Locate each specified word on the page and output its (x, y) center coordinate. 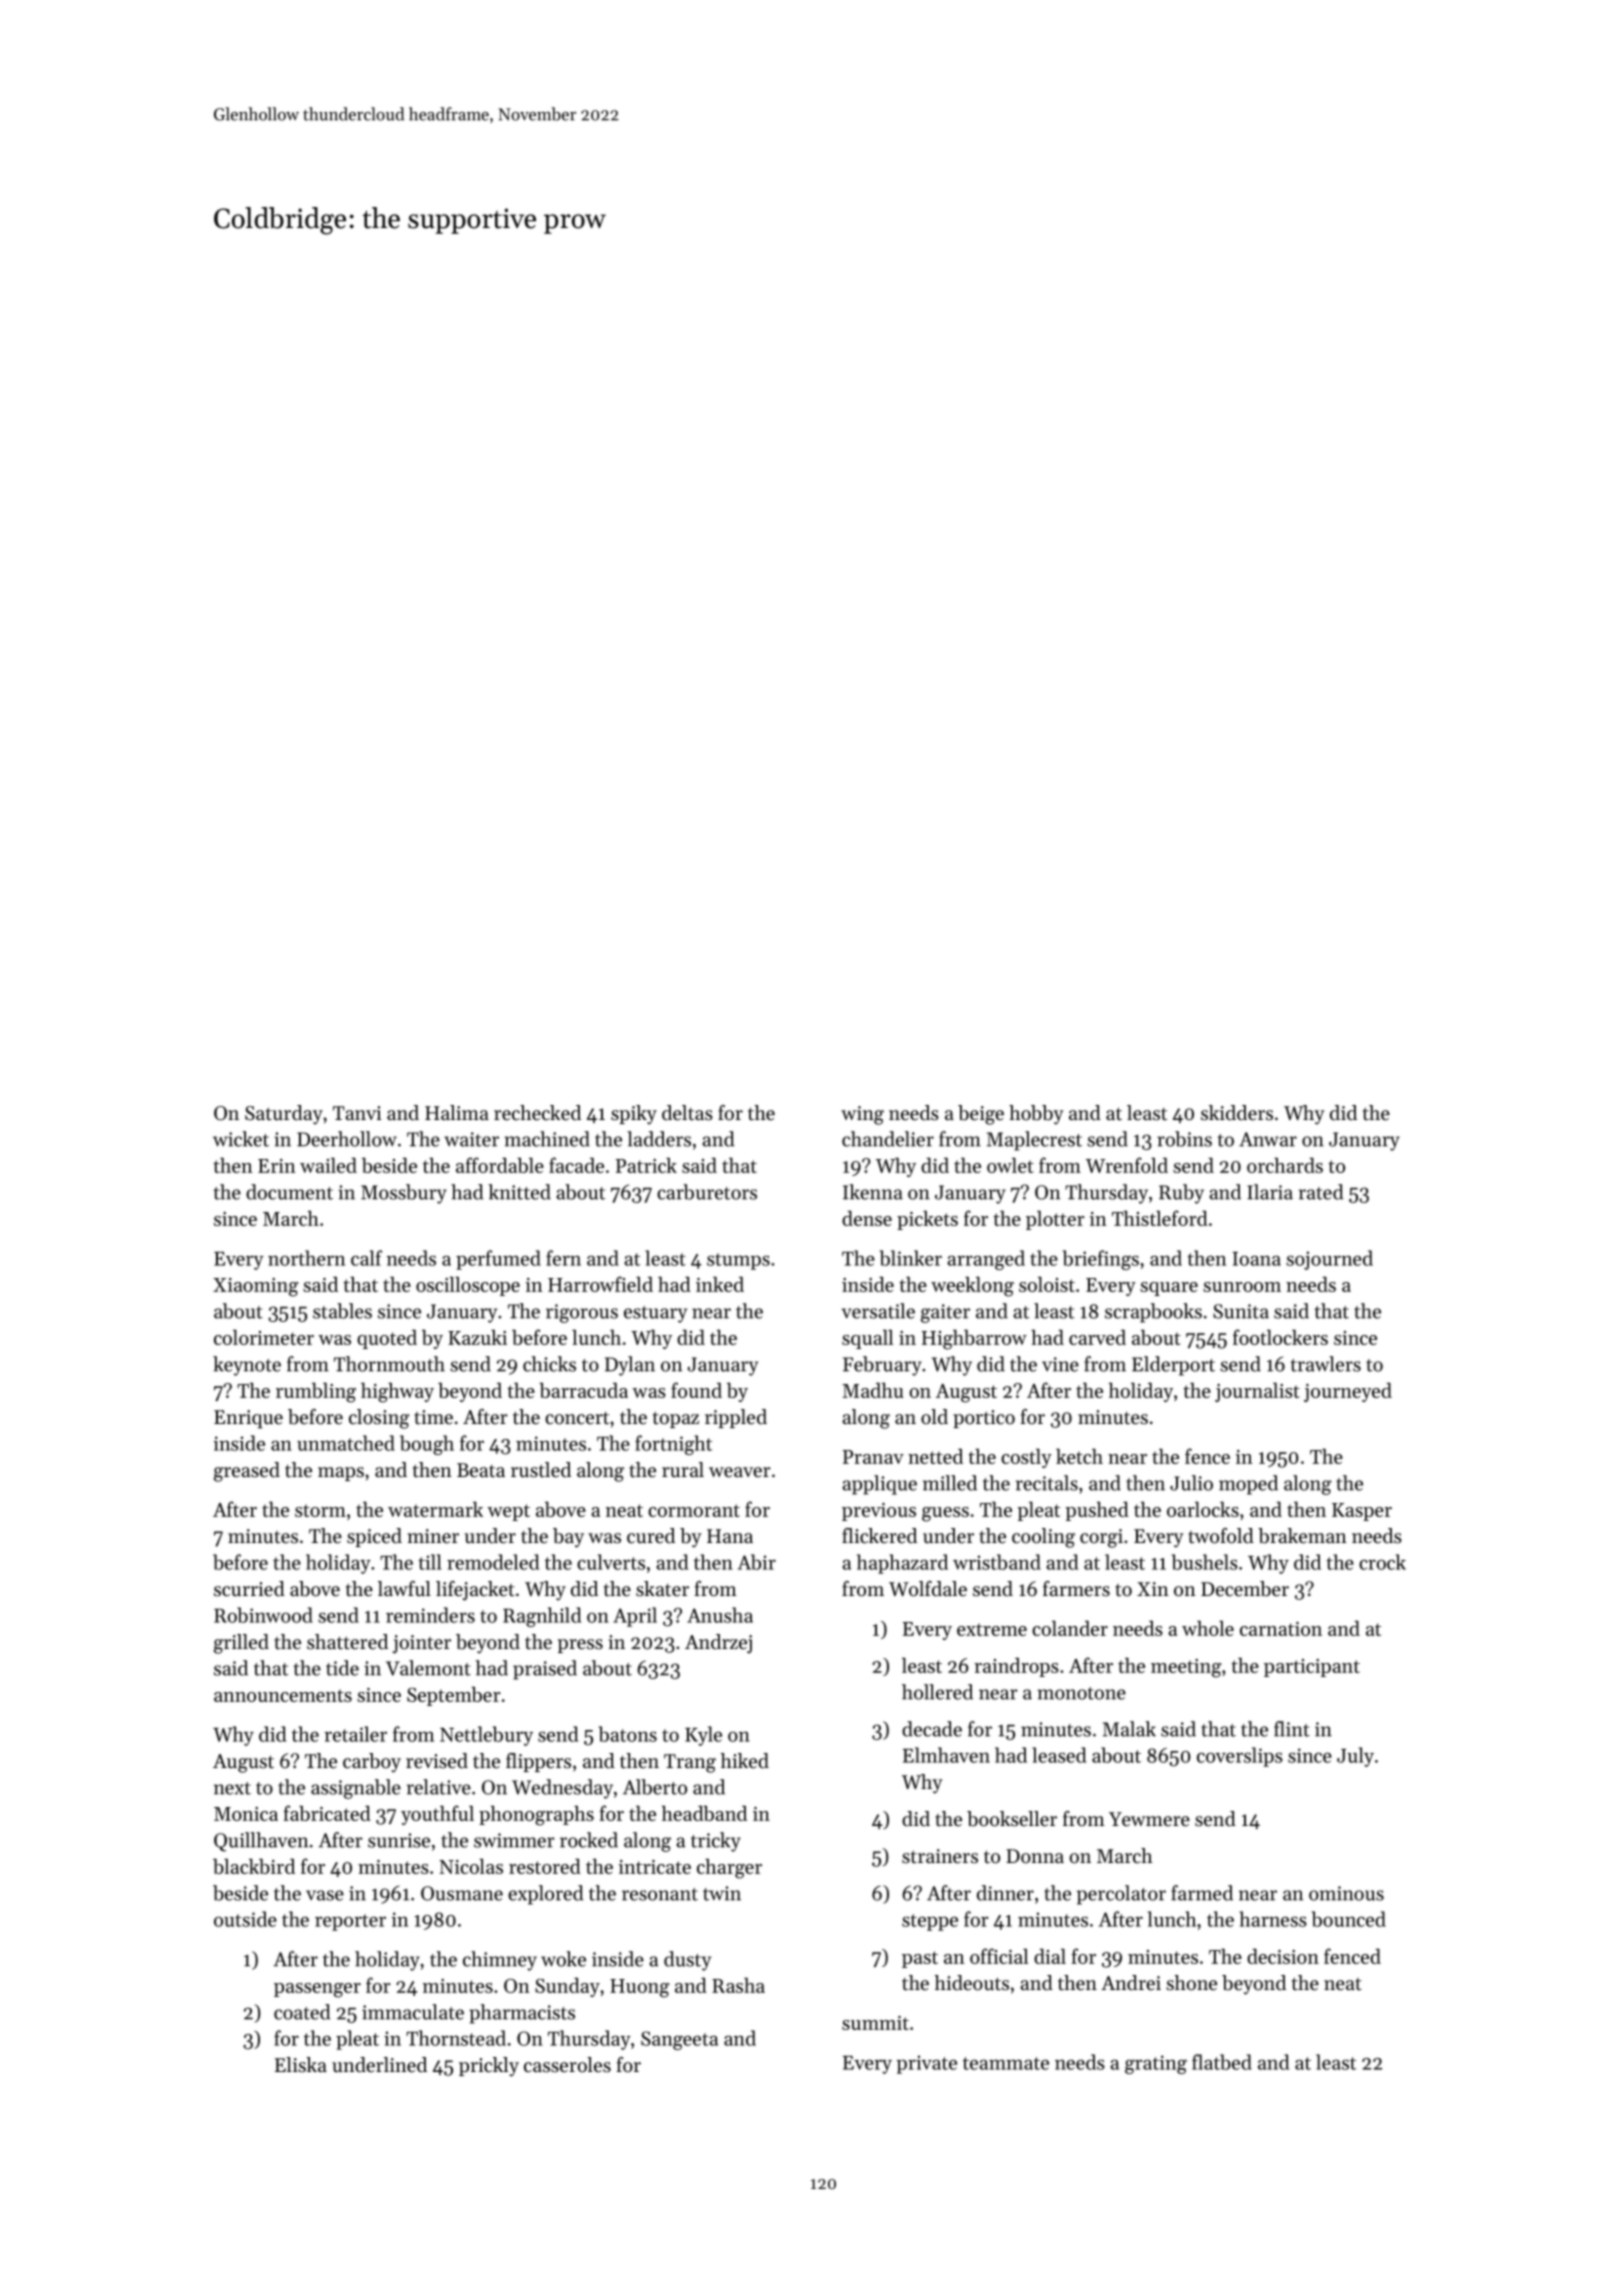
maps (341, 1474)
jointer (422, 1644)
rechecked (537, 1113)
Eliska (301, 2065)
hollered (937, 1692)
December (1245, 1589)
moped (1248, 1485)
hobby (1036, 1115)
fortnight (673, 1445)
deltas (687, 1113)
